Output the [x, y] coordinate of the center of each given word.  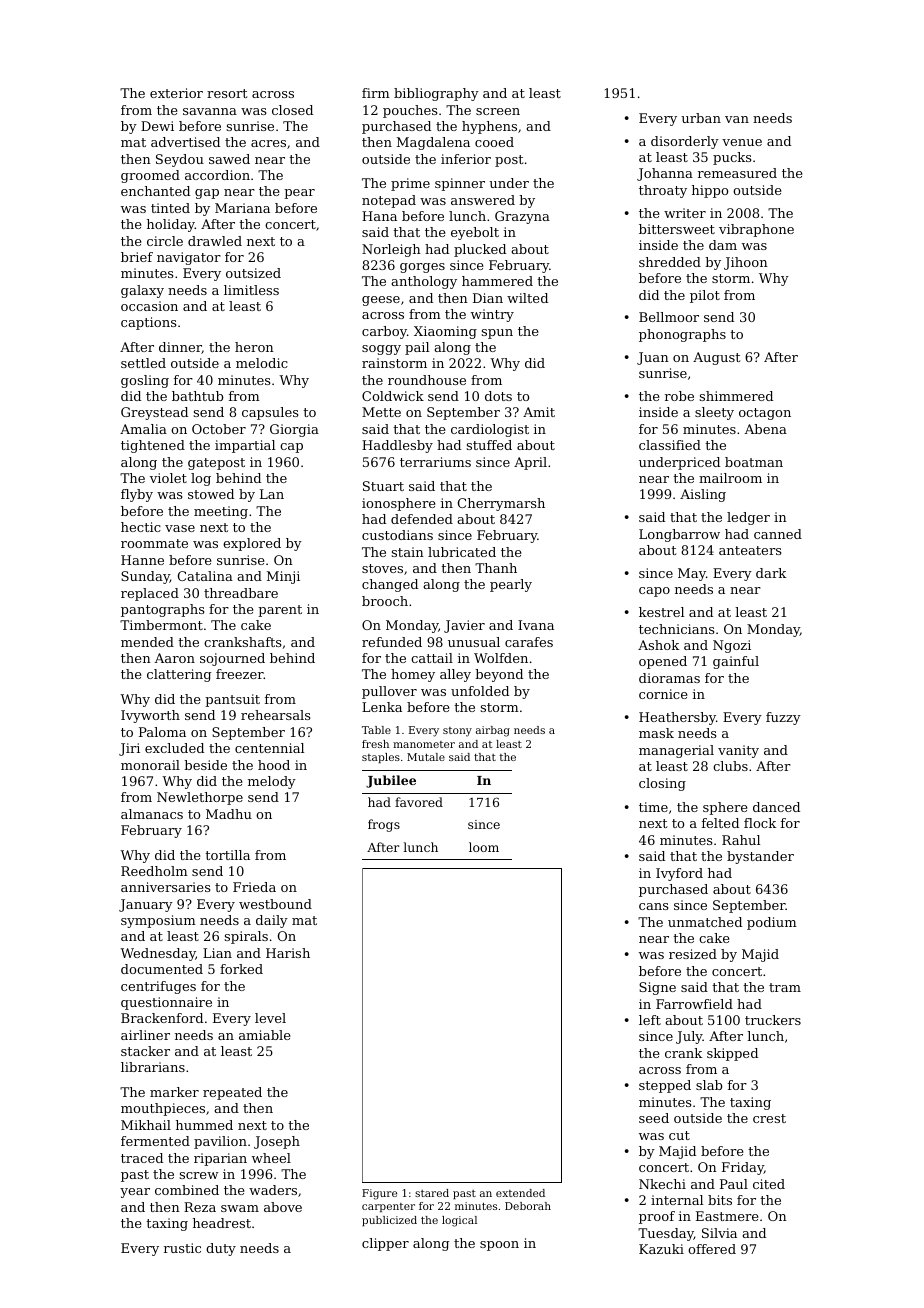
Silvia [719, 1233]
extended [520, 1193]
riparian [220, 1159]
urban [701, 118]
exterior [176, 93]
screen [498, 111]
